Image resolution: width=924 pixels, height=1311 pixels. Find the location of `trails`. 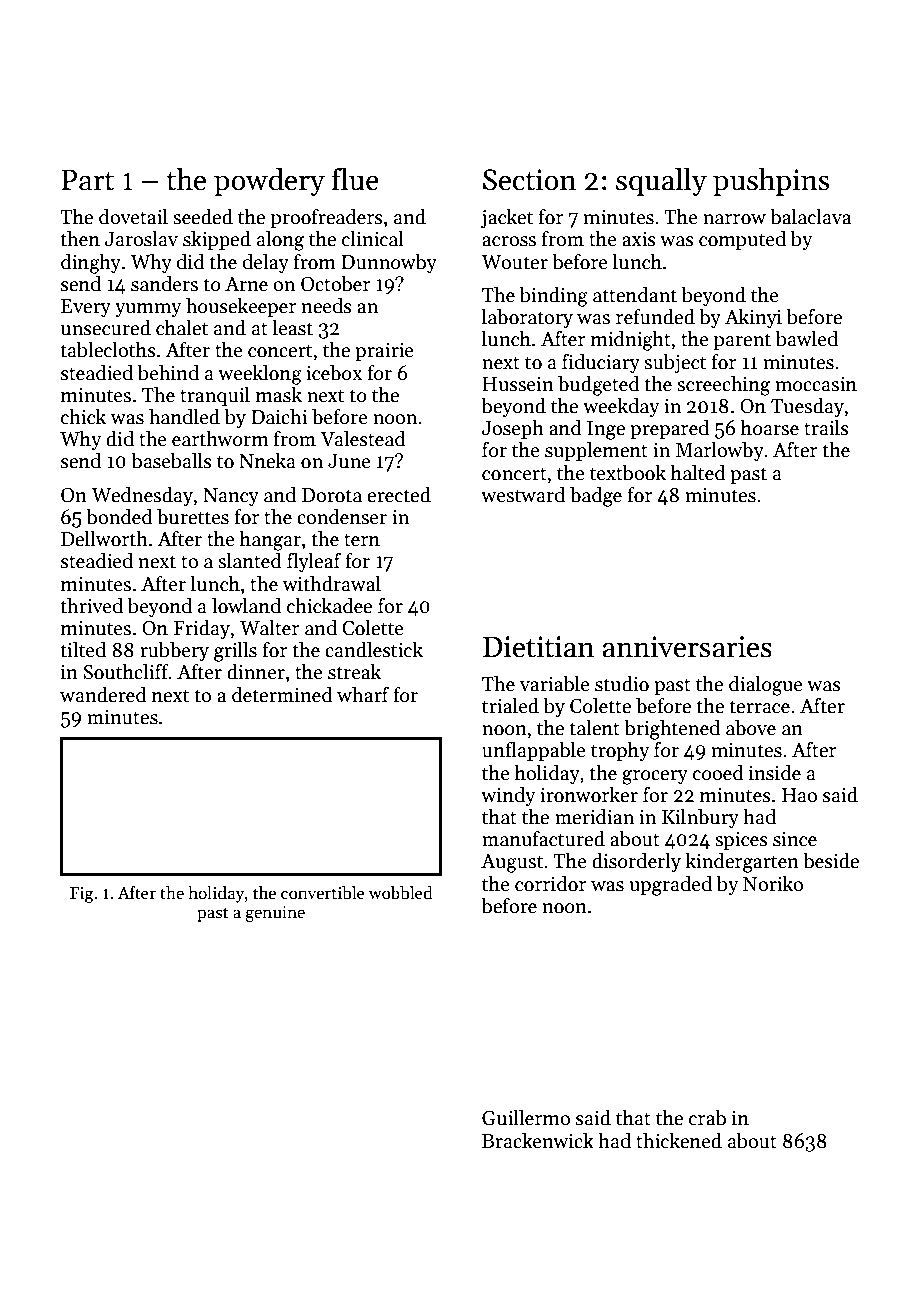

trails is located at coordinates (826, 428).
